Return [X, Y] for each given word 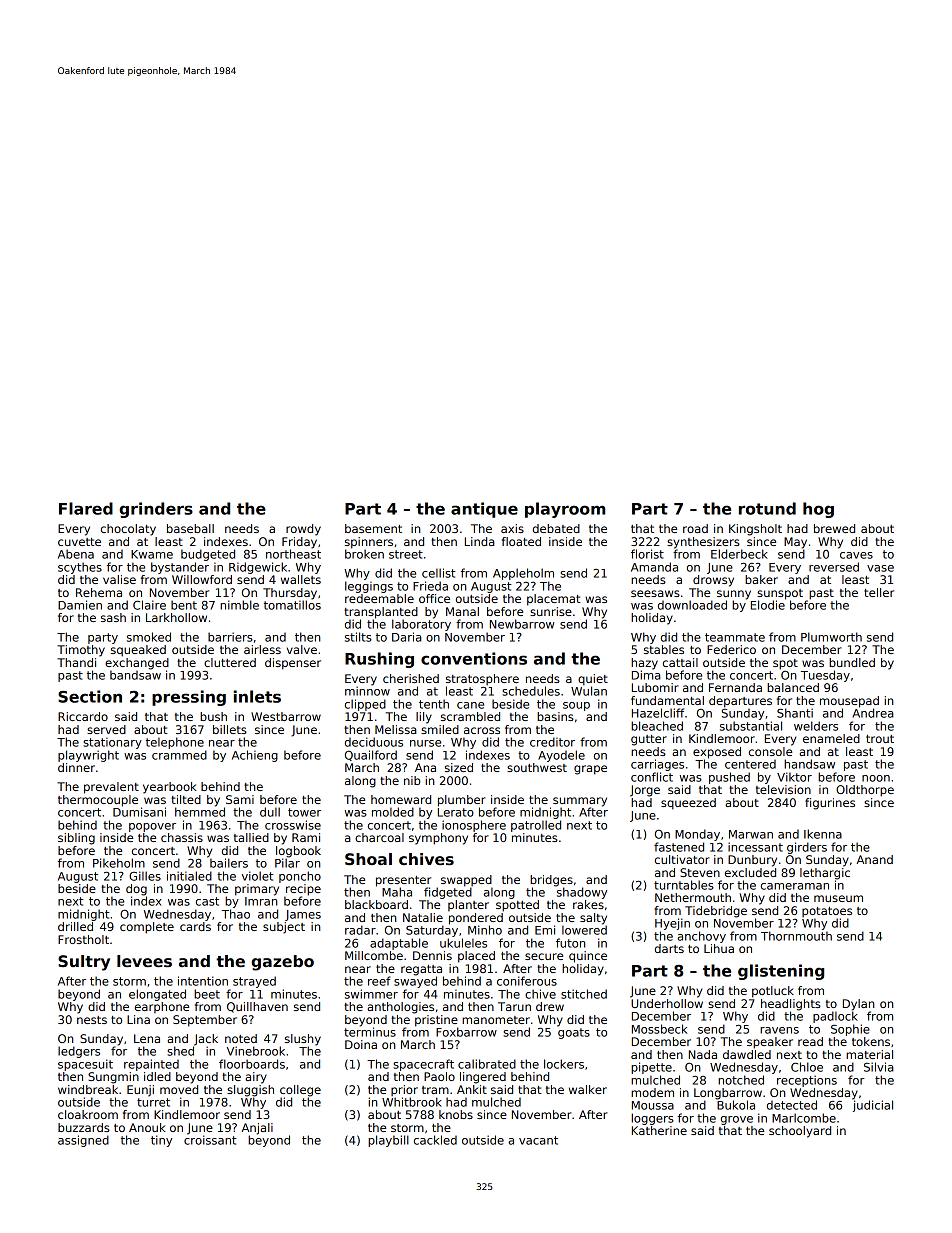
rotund [767, 508]
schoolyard [800, 1132]
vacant [538, 1140]
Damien [80, 605]
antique [484, 510]
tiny [161, 1141]
